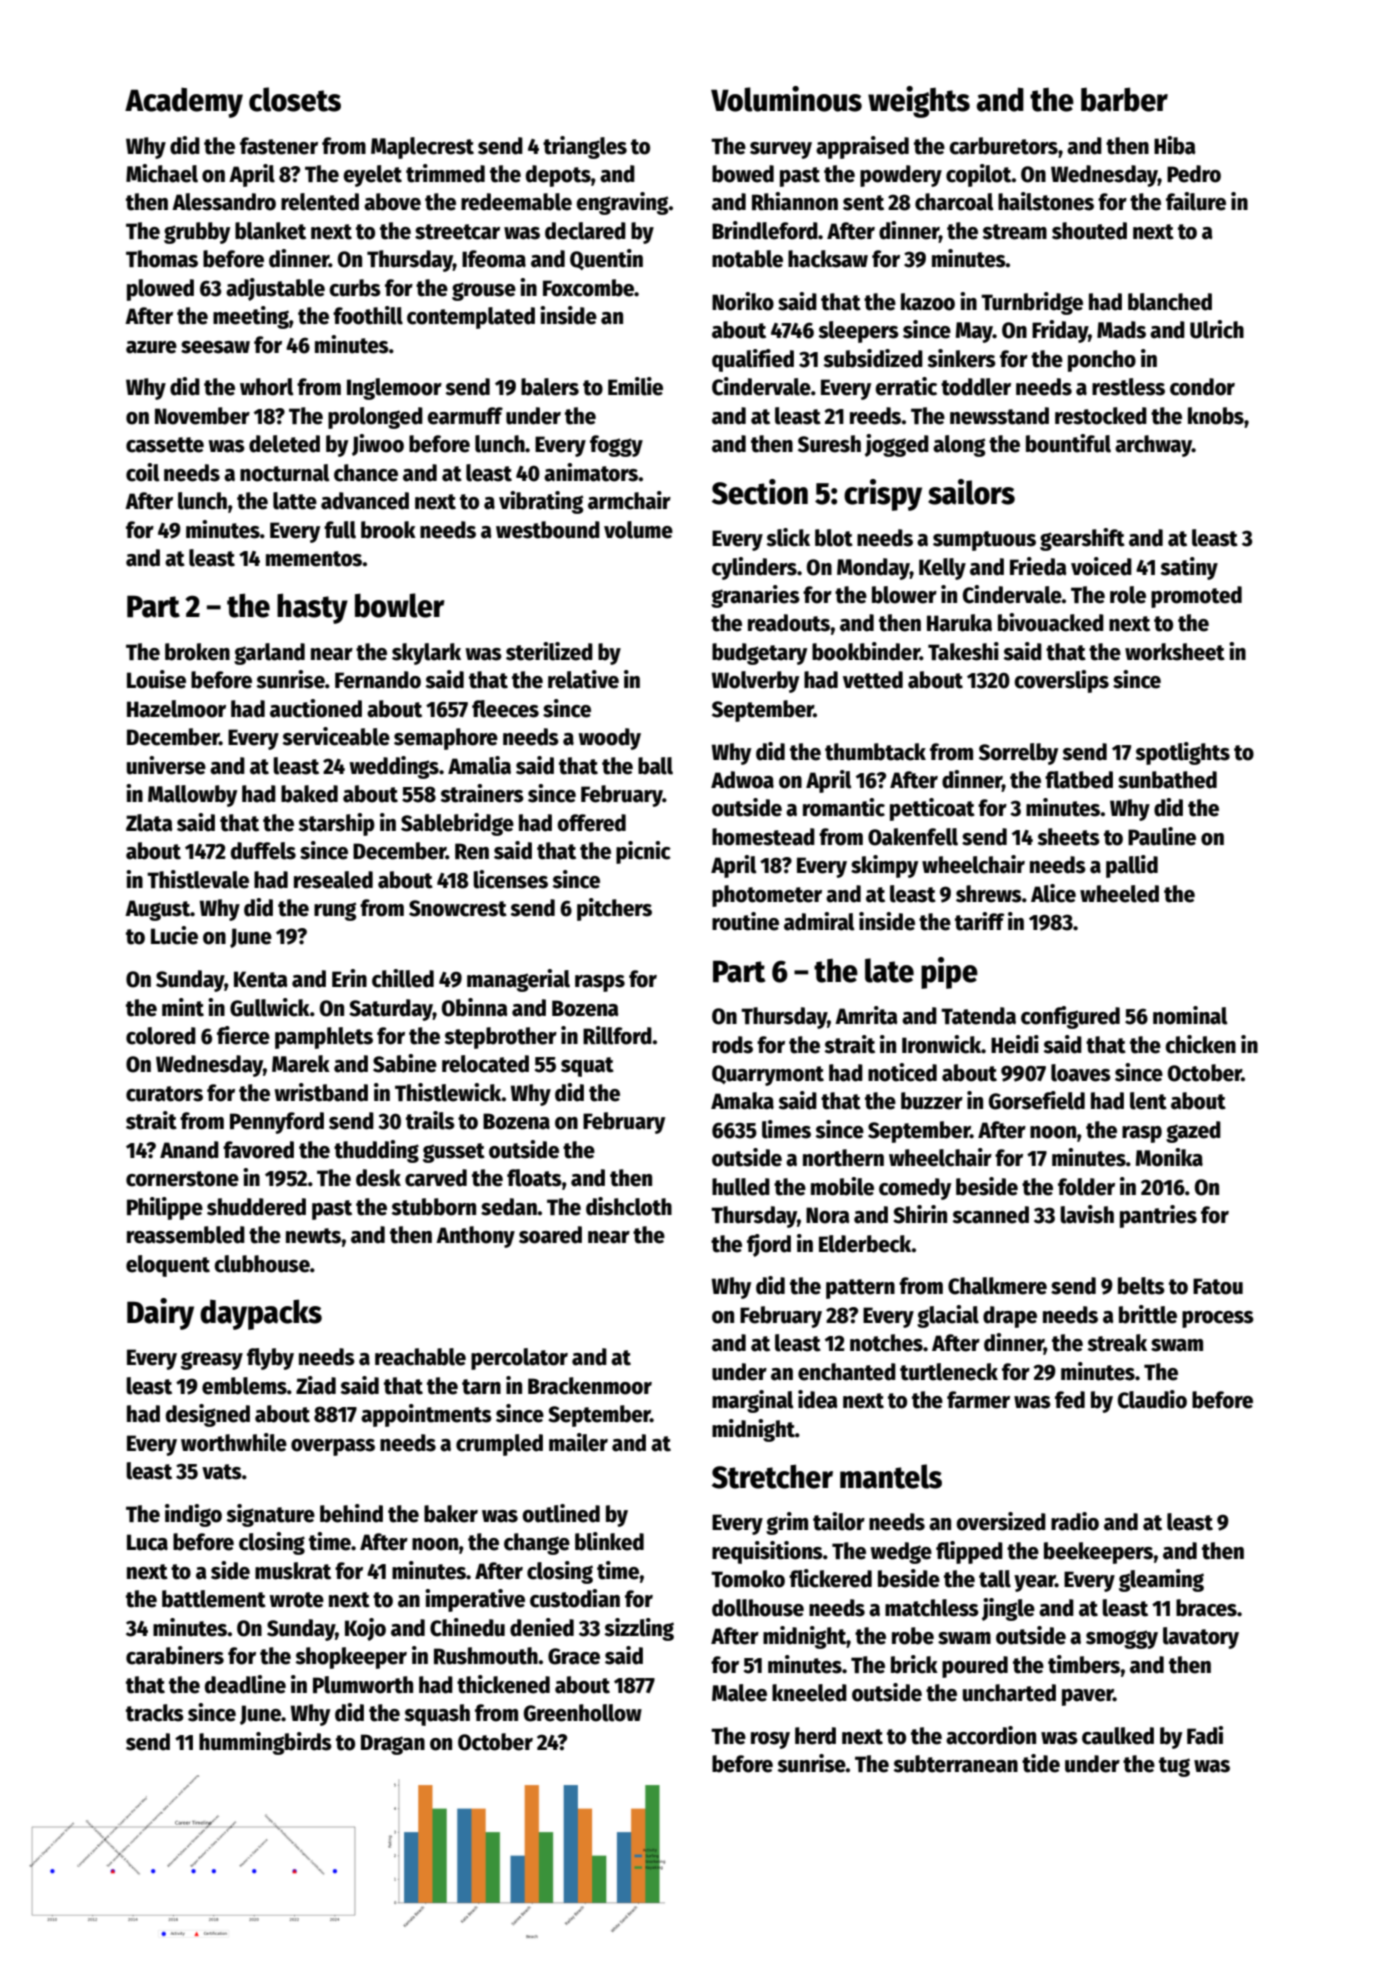 This screenshot has height=1969, width=1386. I want to click on balers, so click(550, 387).
